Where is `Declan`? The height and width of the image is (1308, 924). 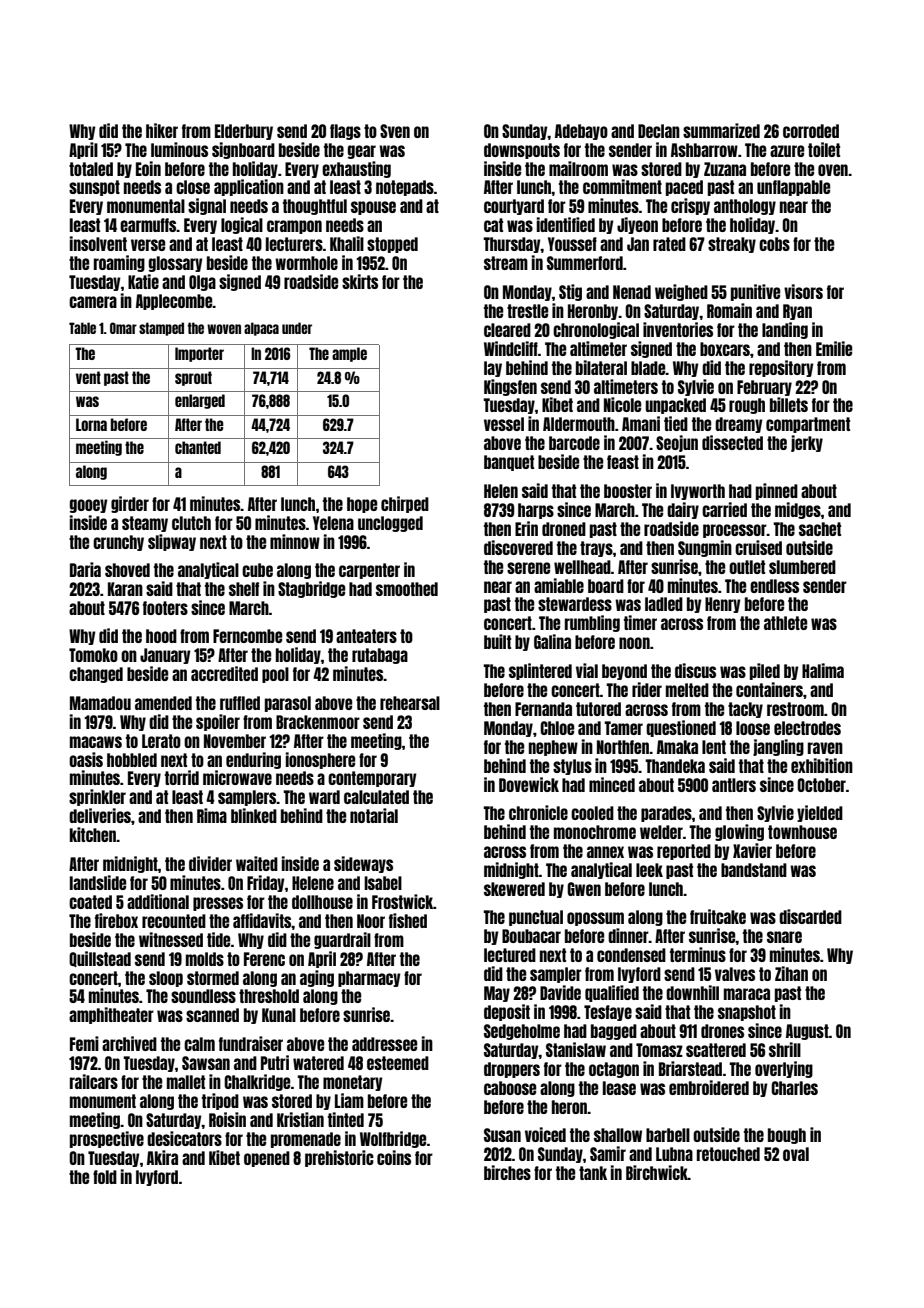 Declan is located at coordinates (659, 131).
